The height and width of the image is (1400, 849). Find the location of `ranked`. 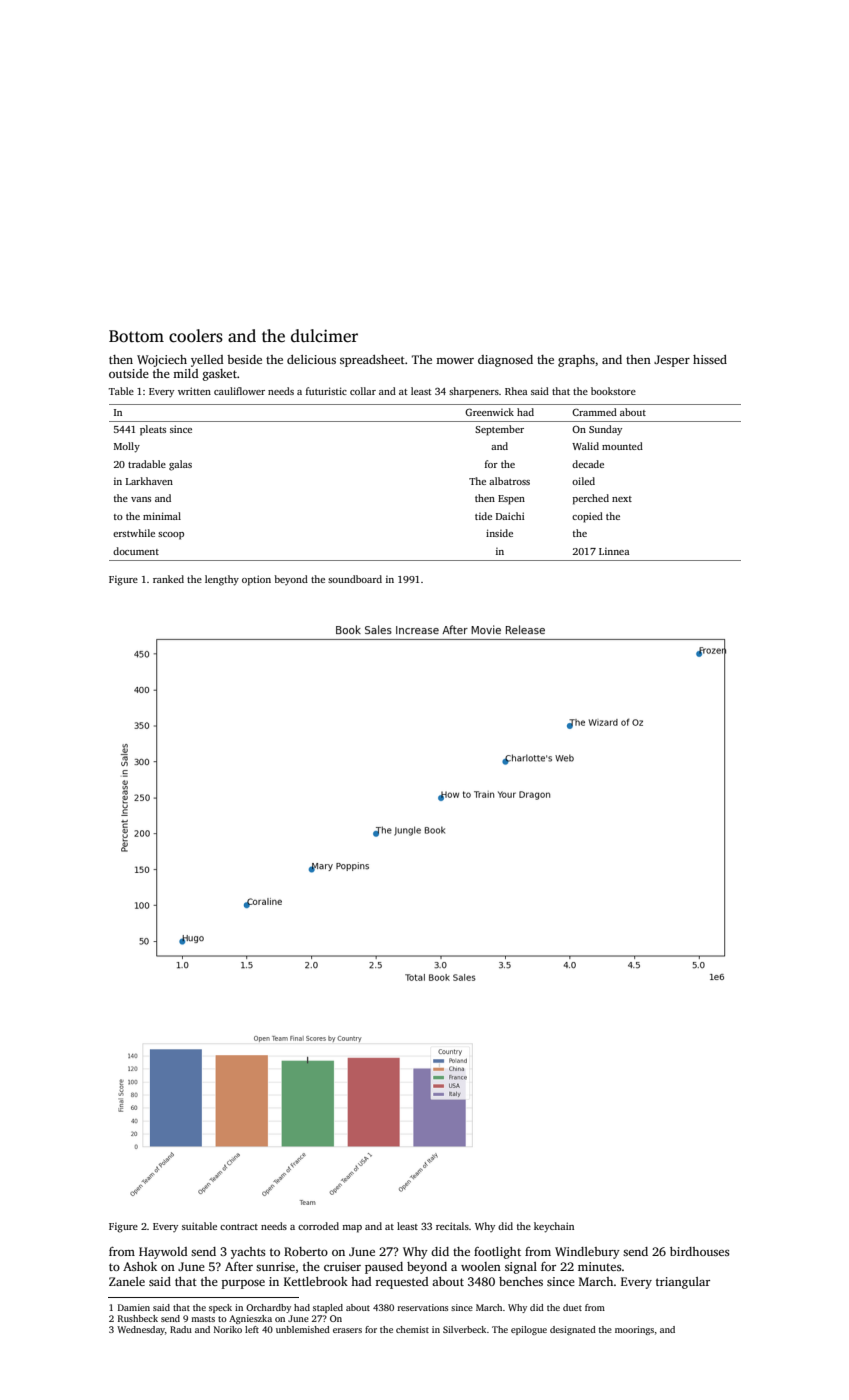

ranked is located at coordinates (168, 579).
